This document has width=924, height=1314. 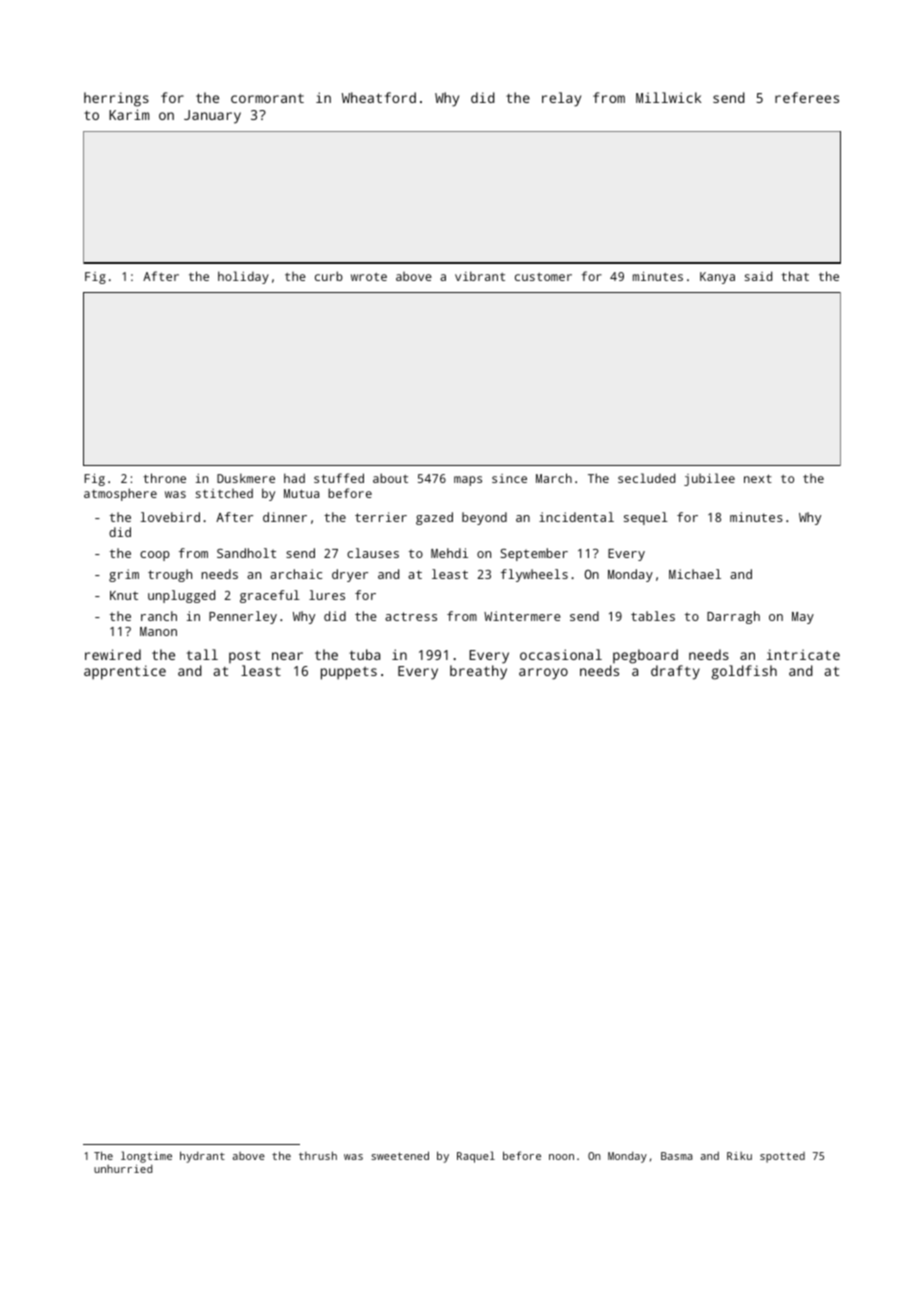 I want to click on breathy, so click(x=478, y=672).
